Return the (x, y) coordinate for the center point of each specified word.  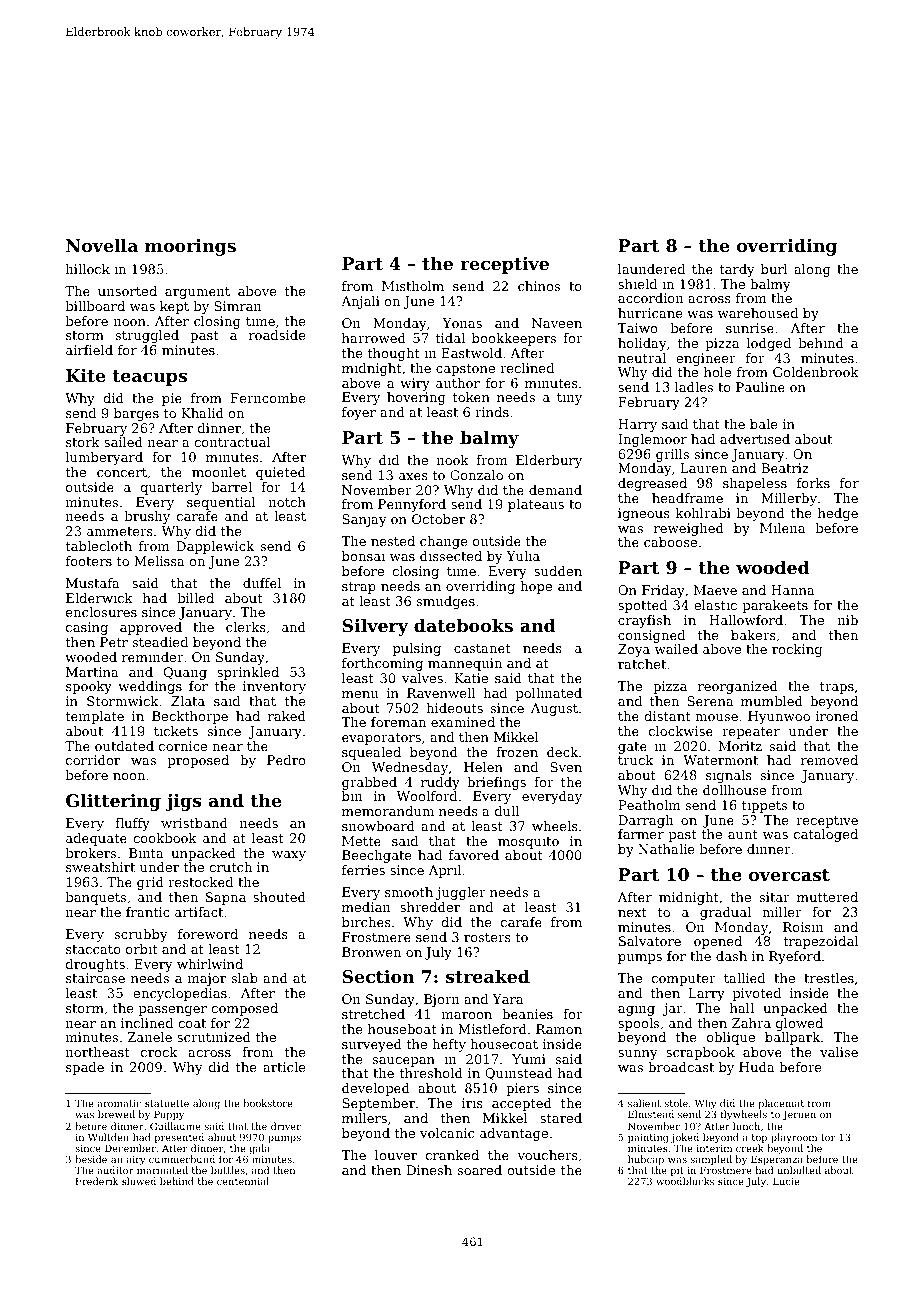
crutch (230, 867)
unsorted (127, 291)
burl (774, 269)
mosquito (528, 842)
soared (480, 1170)
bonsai (363, 556)
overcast (789, 875)
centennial (243, 1181)
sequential (221, 503)
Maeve (715, 590)
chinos (539, 286)
